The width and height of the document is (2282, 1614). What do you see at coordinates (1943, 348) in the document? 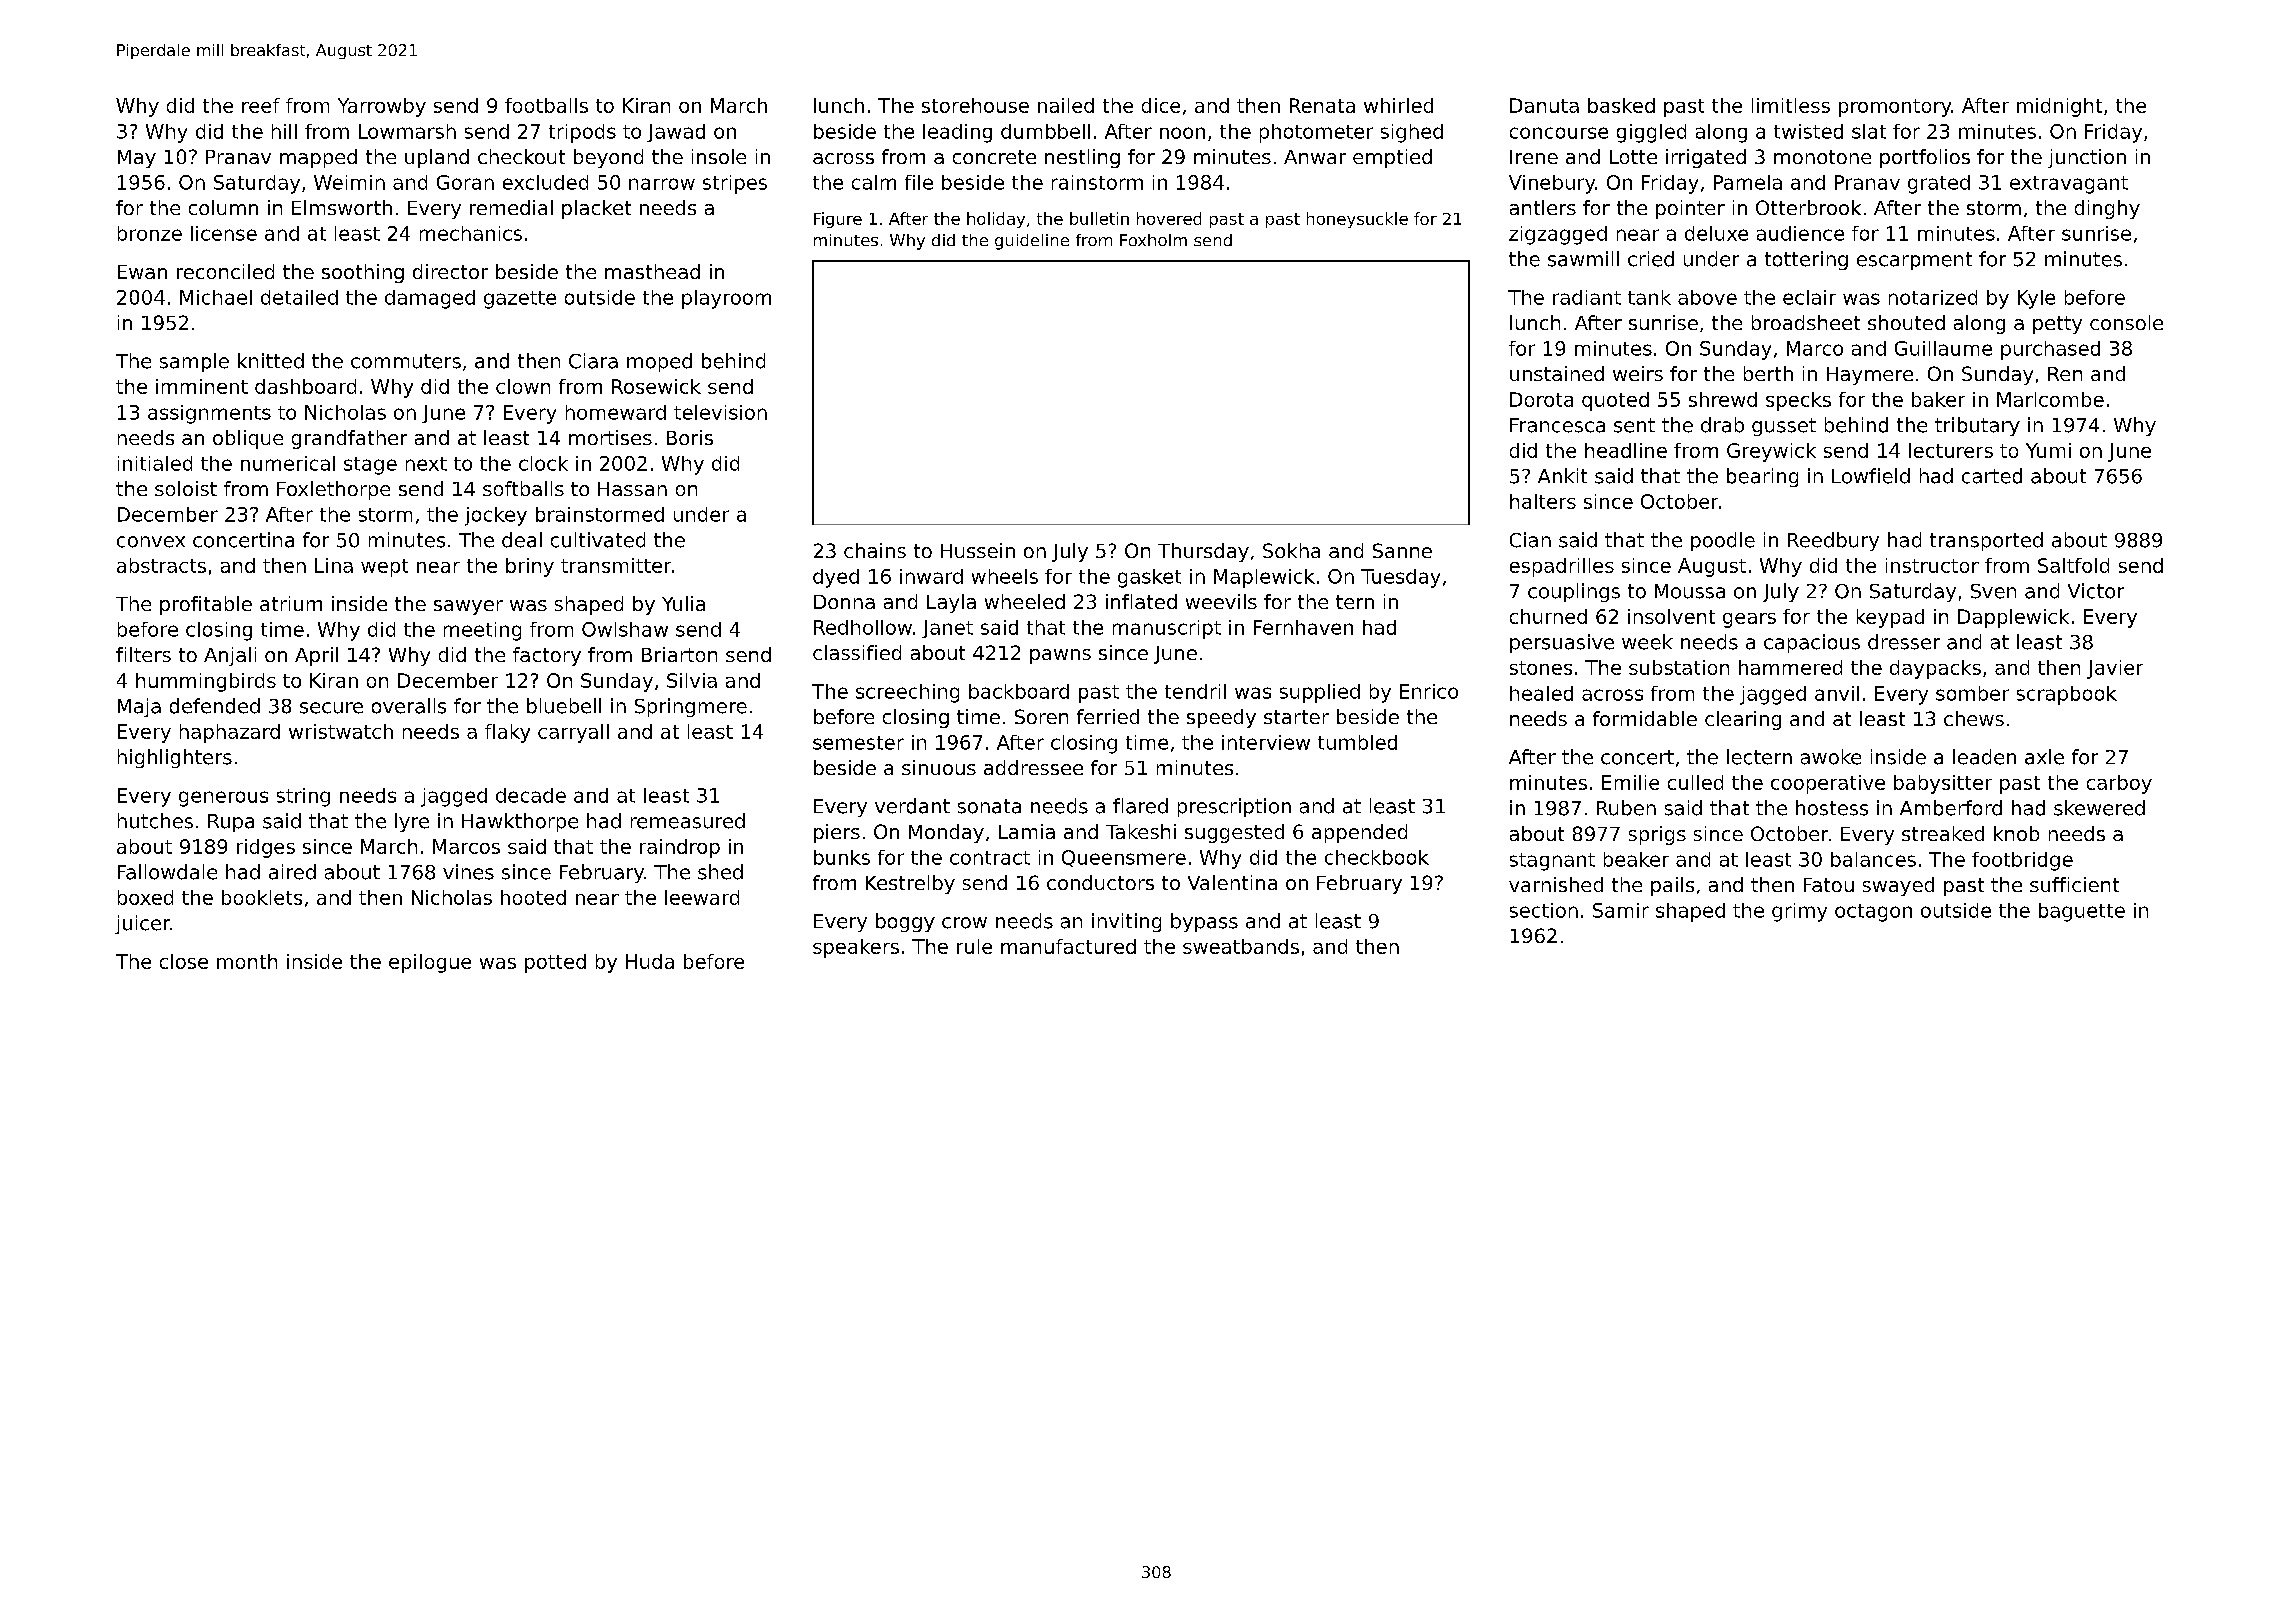
I see `Guillaume` at bounding box center [1943, 348].
